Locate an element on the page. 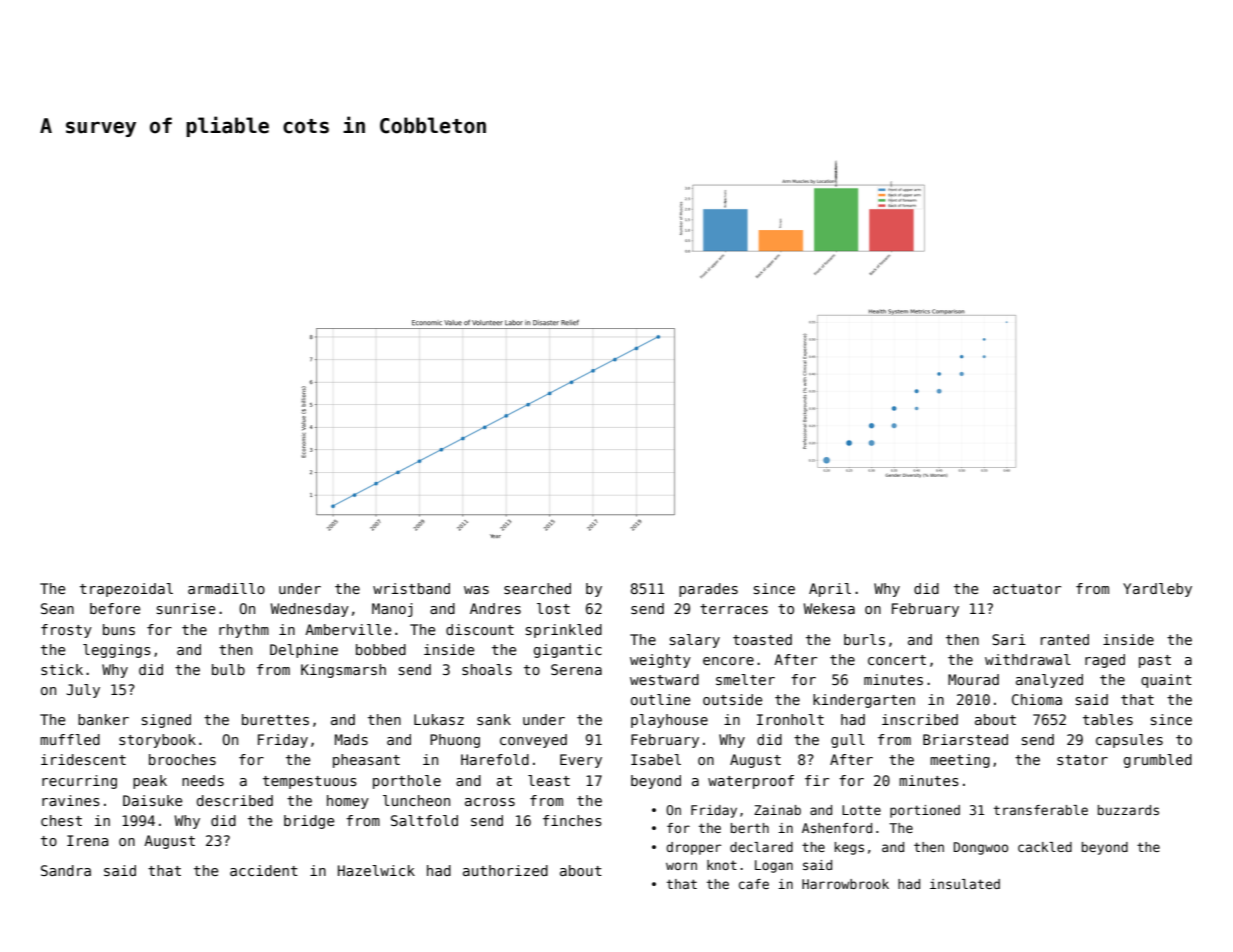 The image size is (1233, 952). sank is located at coordinates (494, 719).
